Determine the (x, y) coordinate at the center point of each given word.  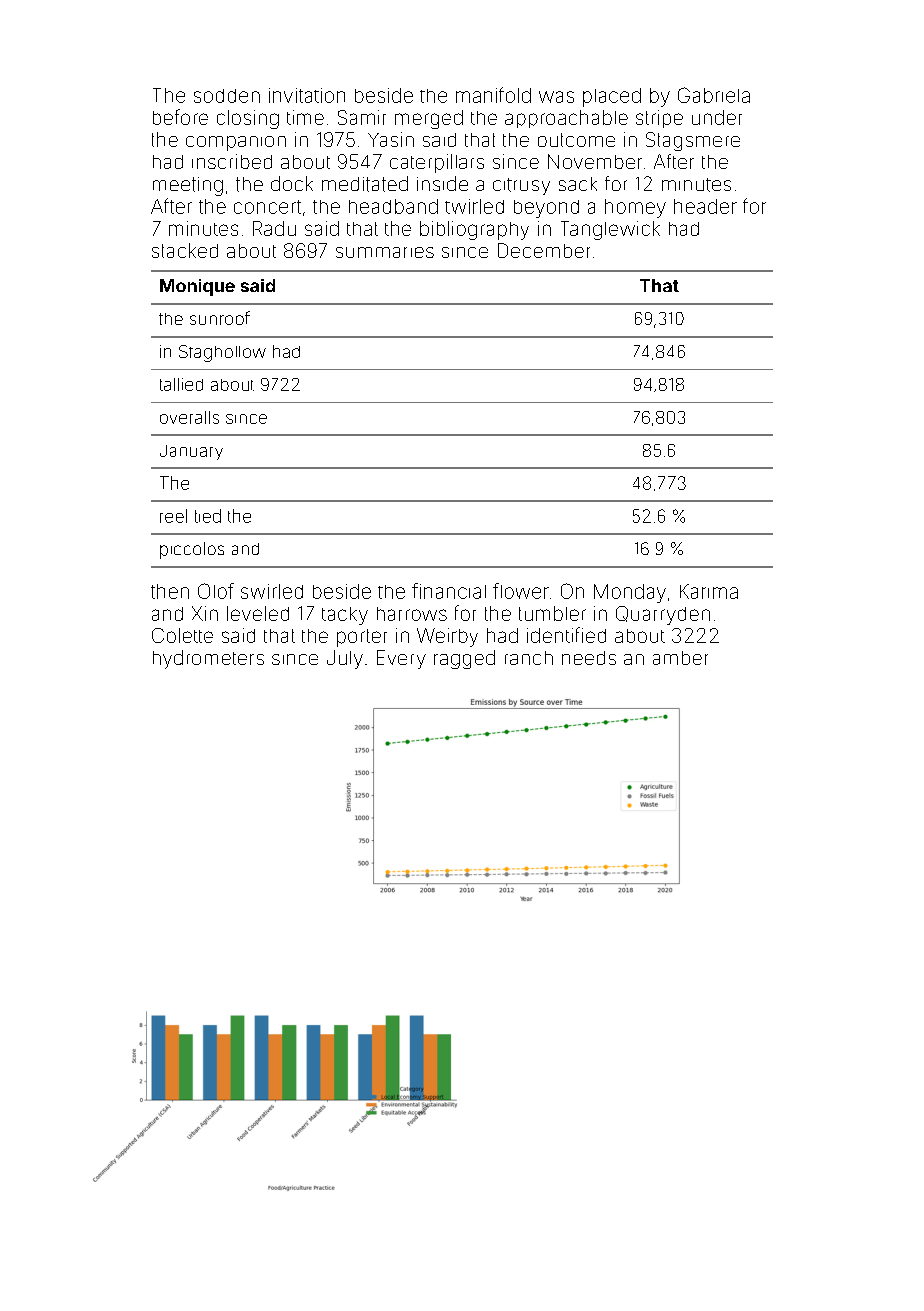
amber (680, 658)
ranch (529, 658)
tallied (181, 384)
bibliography (474, 230)
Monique (197, 287)
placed (612, 97)
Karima (709, 591)
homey (635, 208)
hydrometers (208, 659)
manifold (493, 95)
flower (521, 591)
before (180, 117)
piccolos (192, 550)
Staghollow (222, 353)
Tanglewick (610, 230)
